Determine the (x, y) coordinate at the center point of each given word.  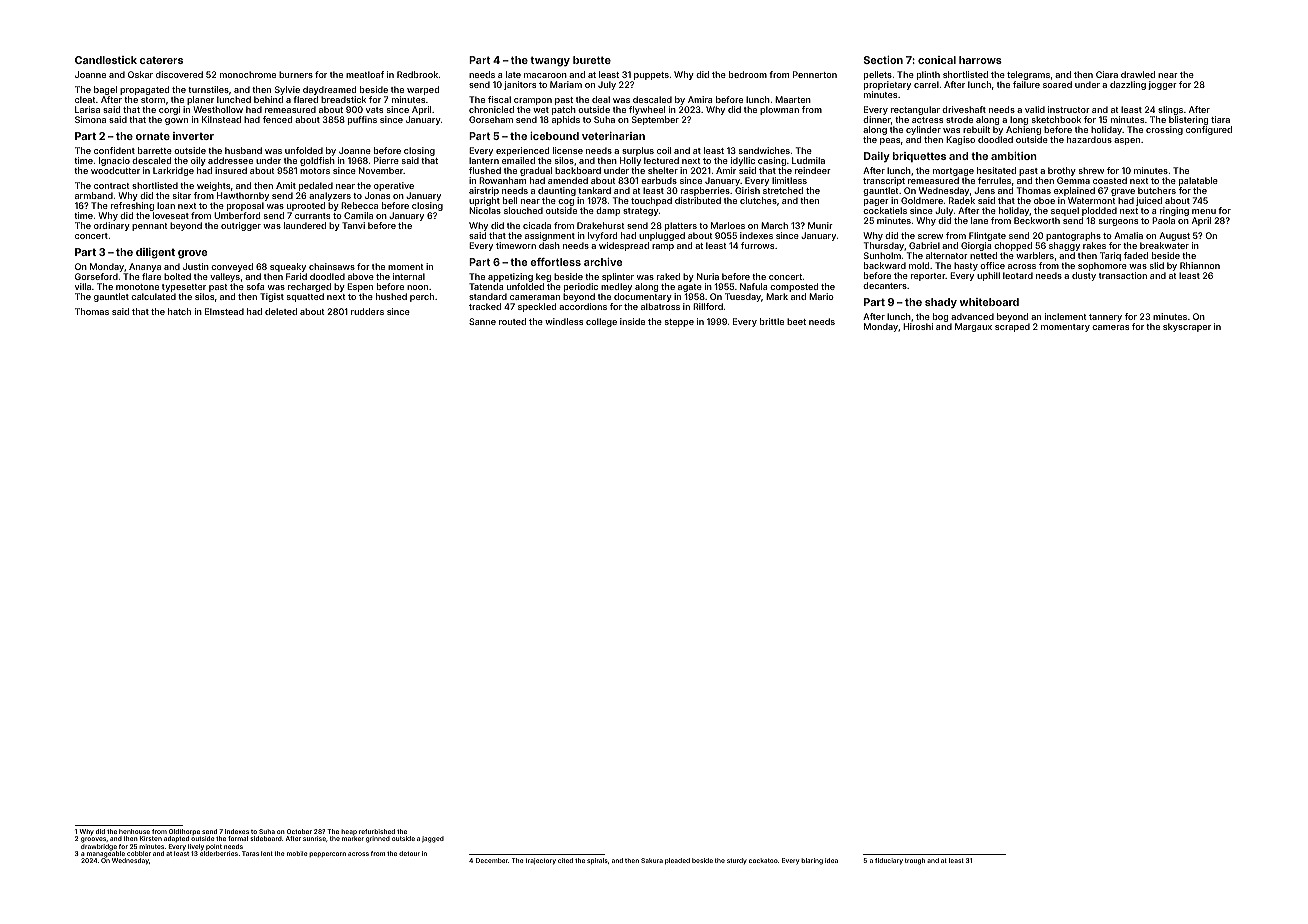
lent (267, 853)
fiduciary (889, 861)
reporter (928, 277)
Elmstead (224, 311)
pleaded (677, 861)
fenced (277, 119)
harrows (980, 60)
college (601, 322)
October (299, 831)
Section (883, 60)
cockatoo (763, 860)
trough (915, 861)
